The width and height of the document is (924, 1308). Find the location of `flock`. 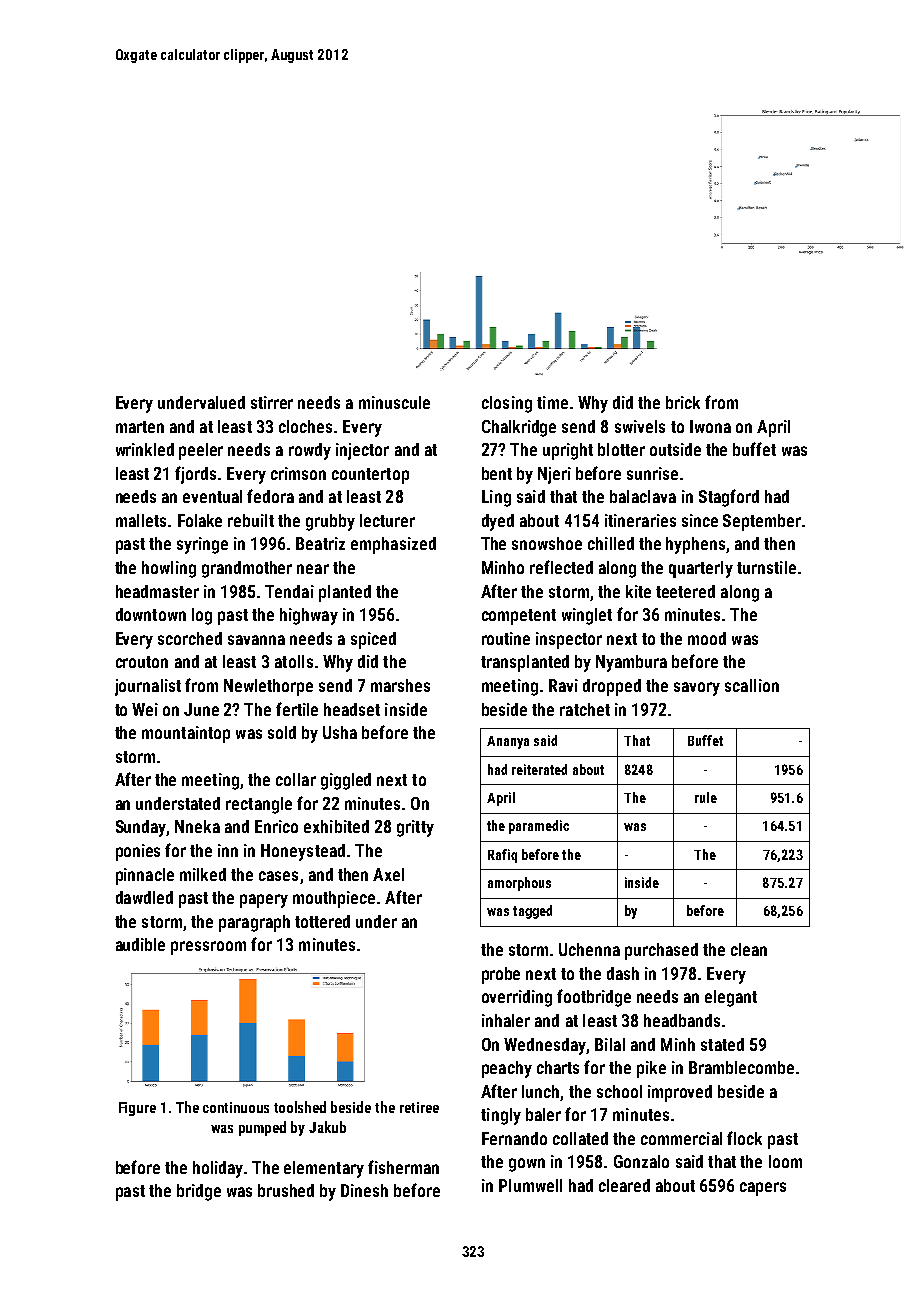

flock is located at coordinates (744, 1138).
